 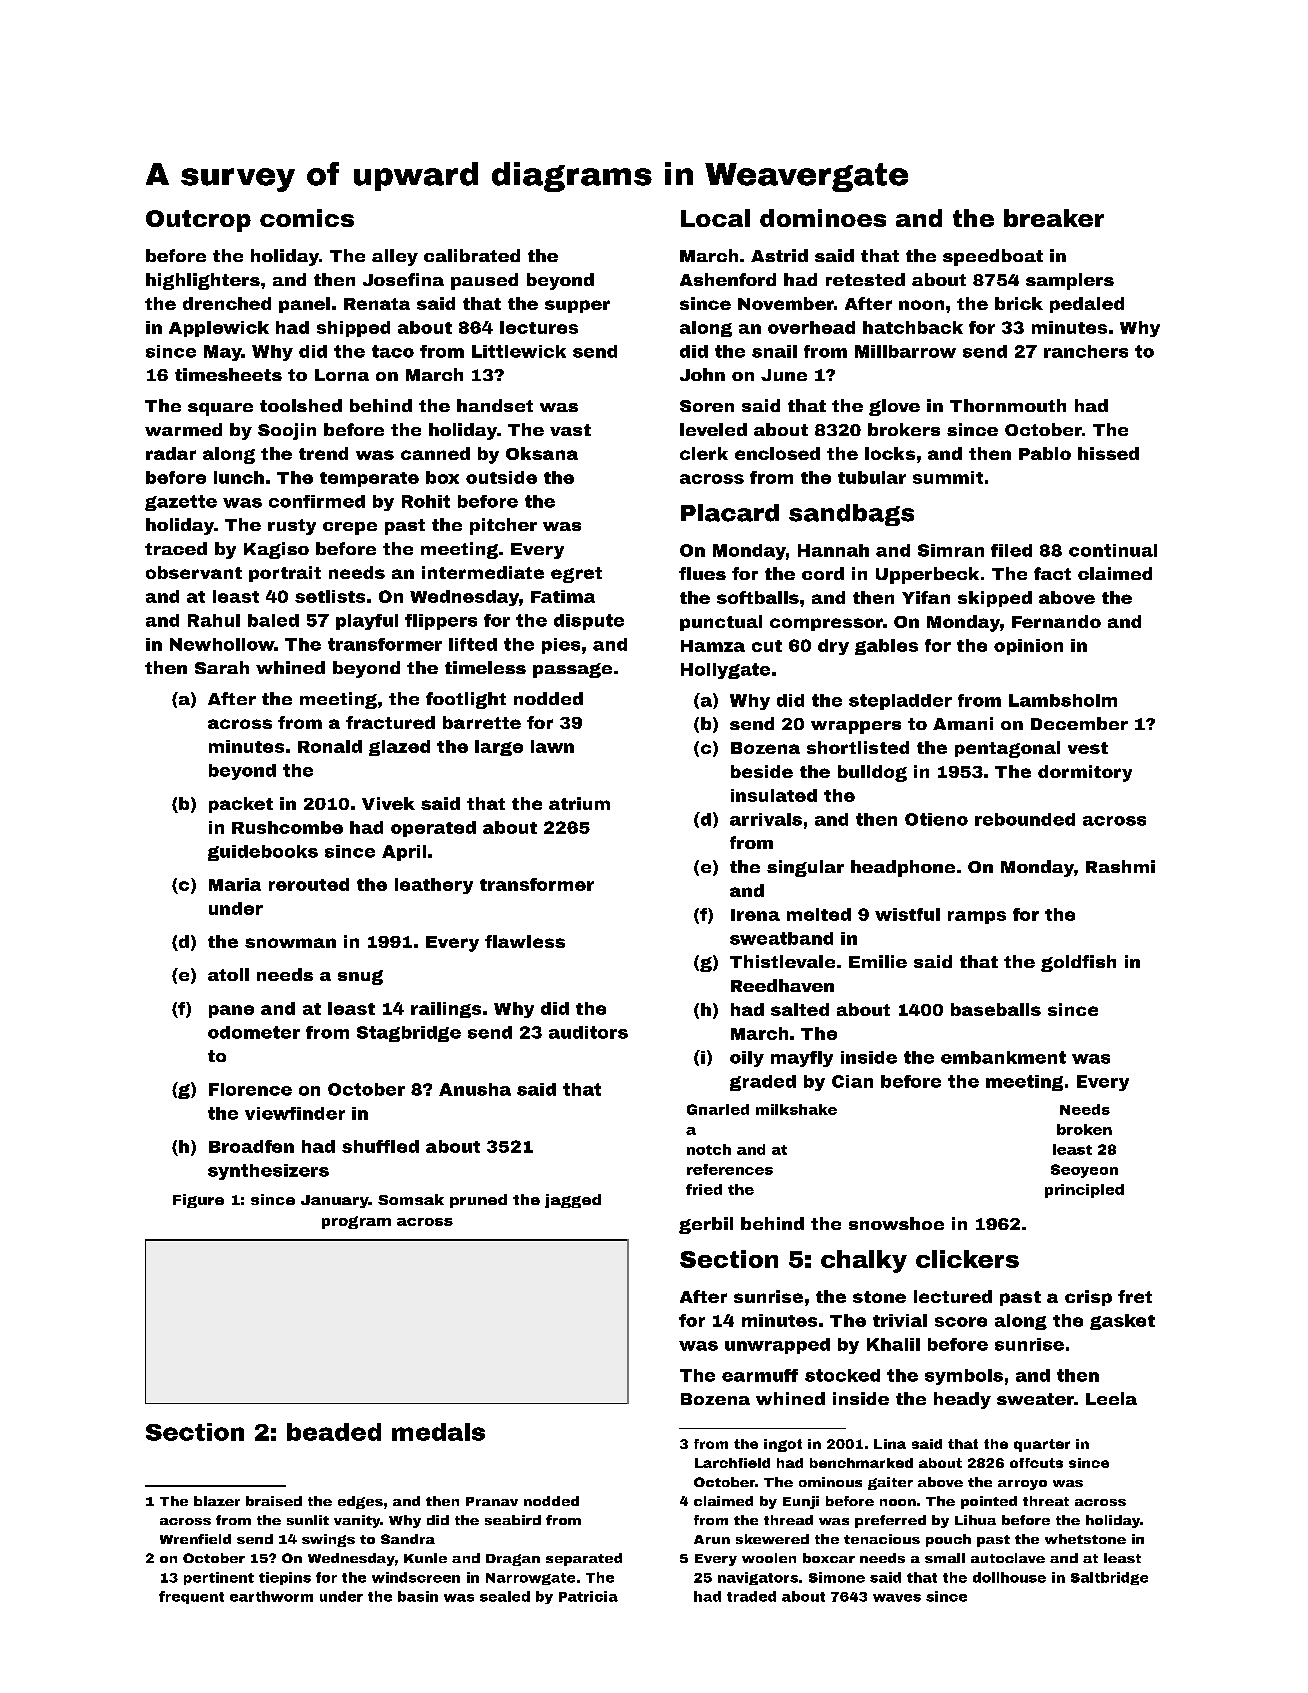 I want to click on baseballs, so click(x=996, y=1009).
